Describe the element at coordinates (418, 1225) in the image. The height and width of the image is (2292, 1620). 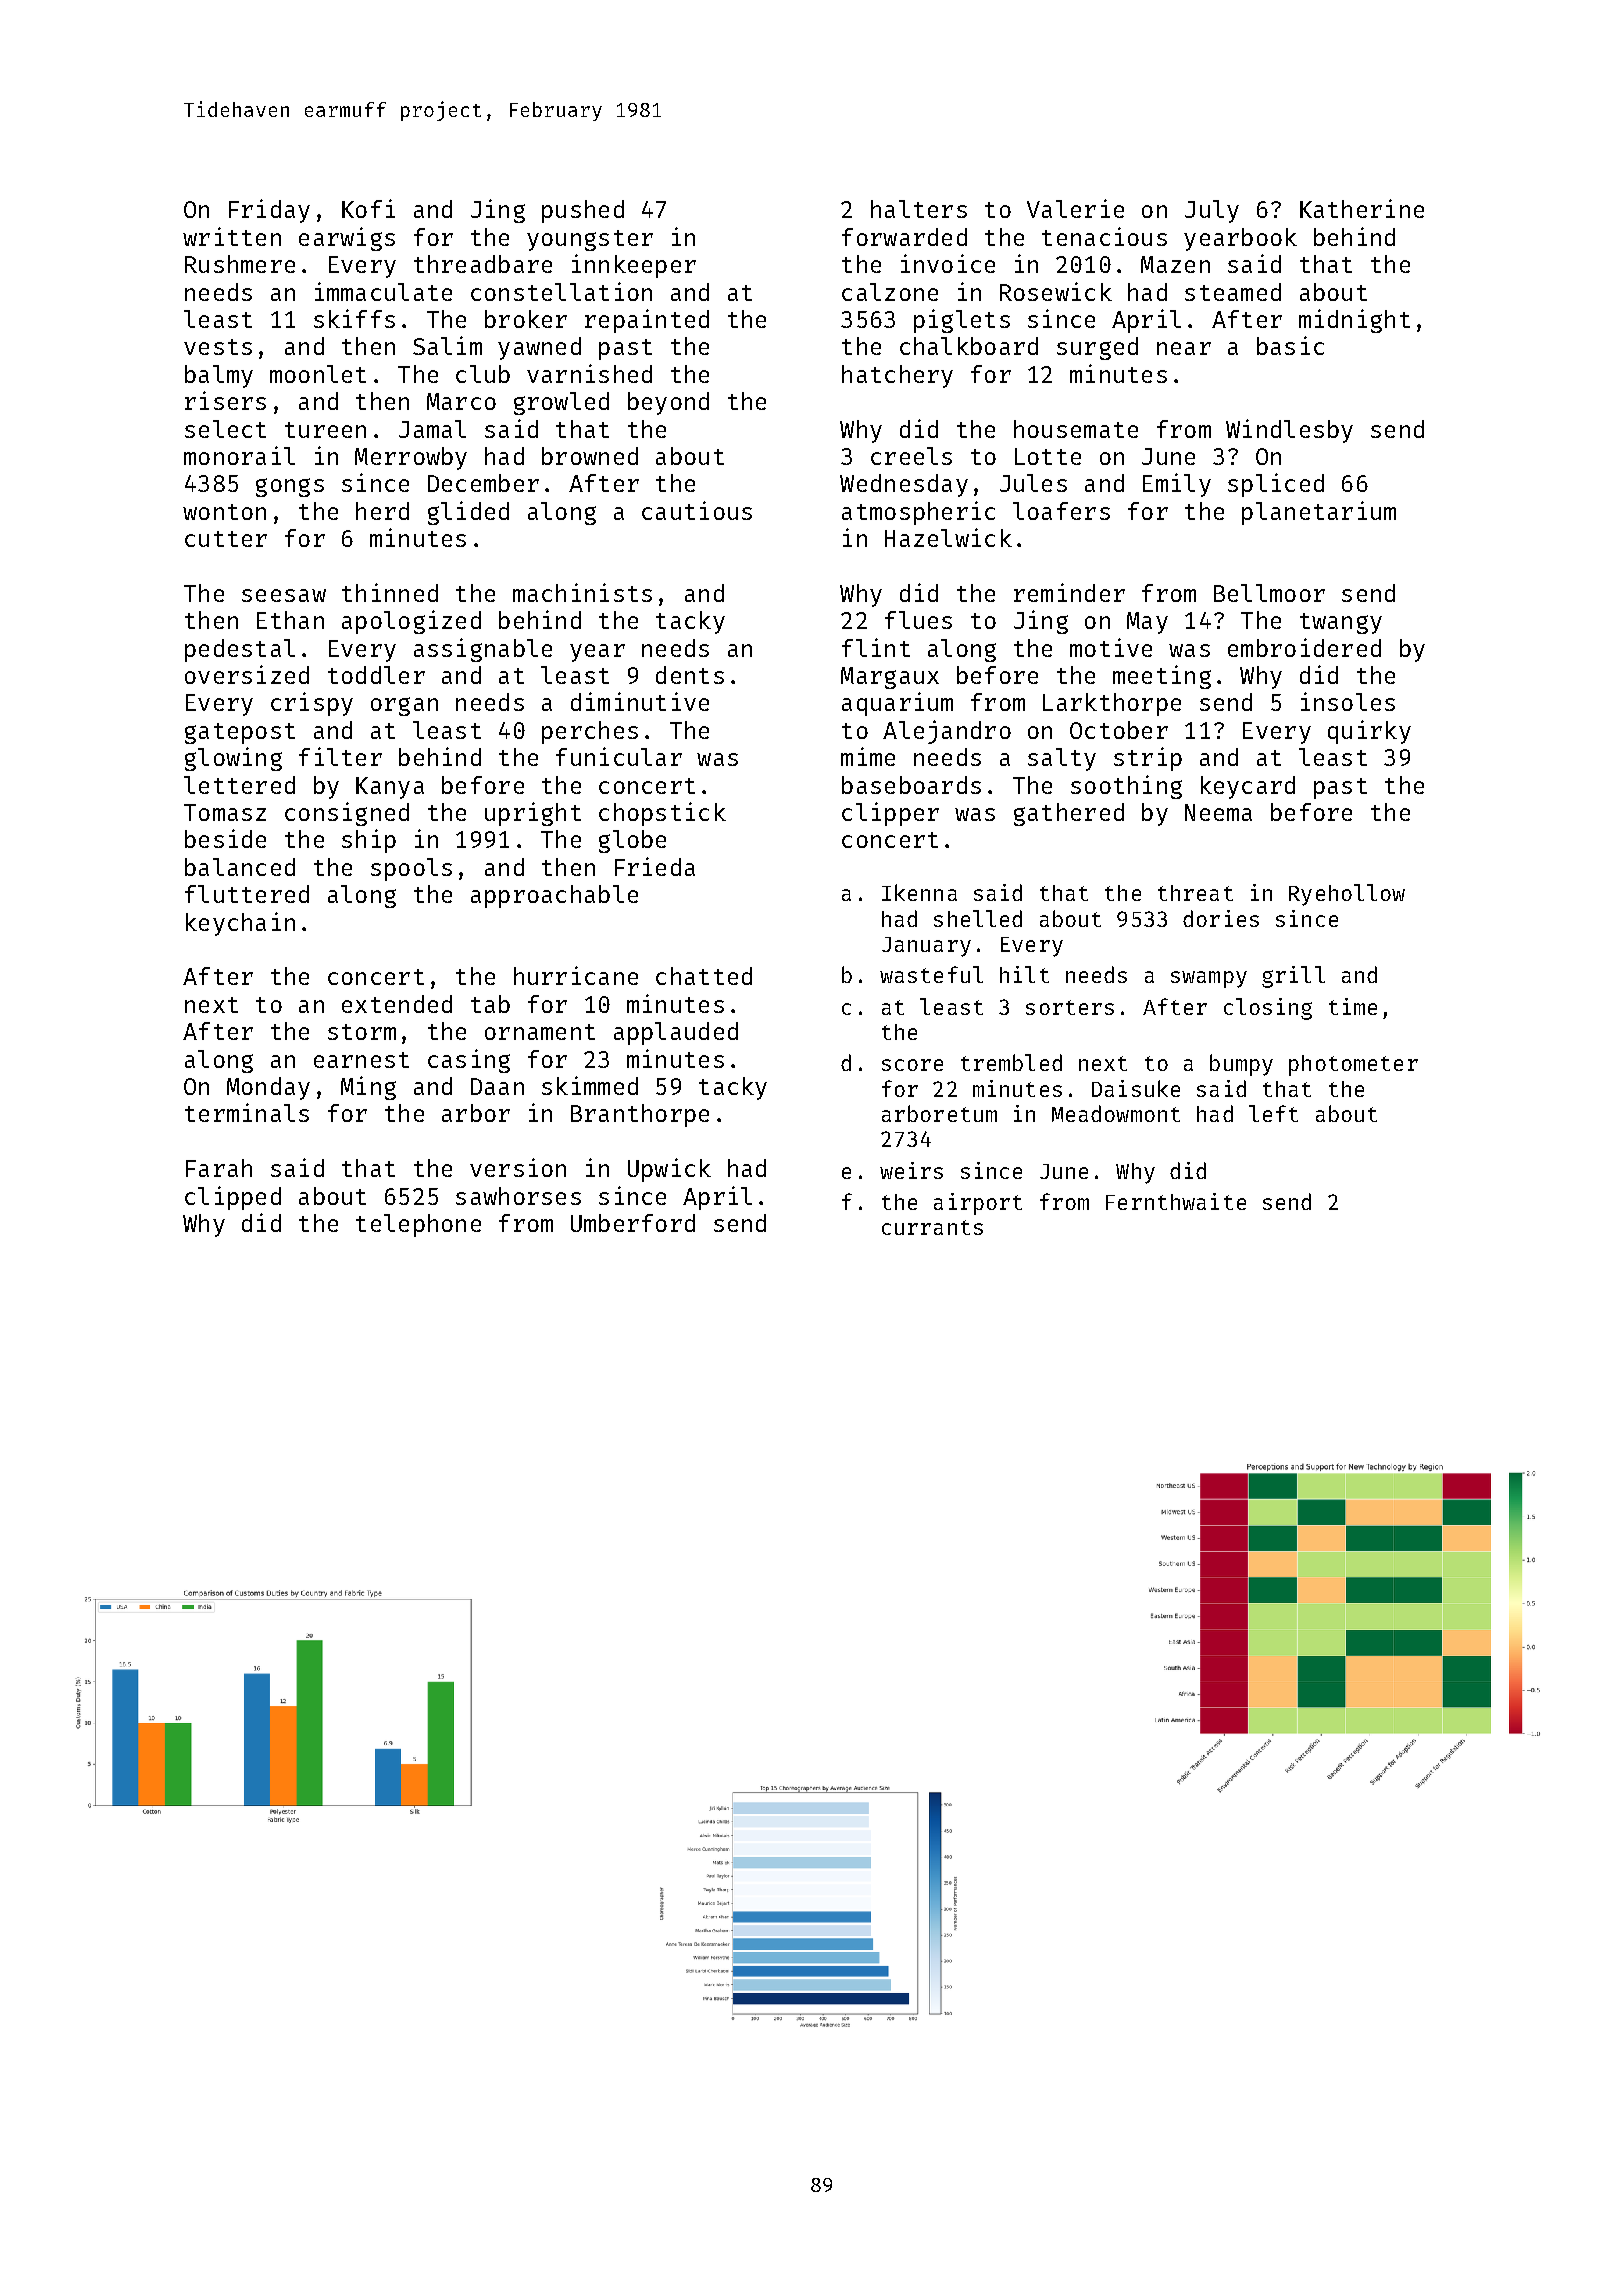
I see `telephone` at that location.
